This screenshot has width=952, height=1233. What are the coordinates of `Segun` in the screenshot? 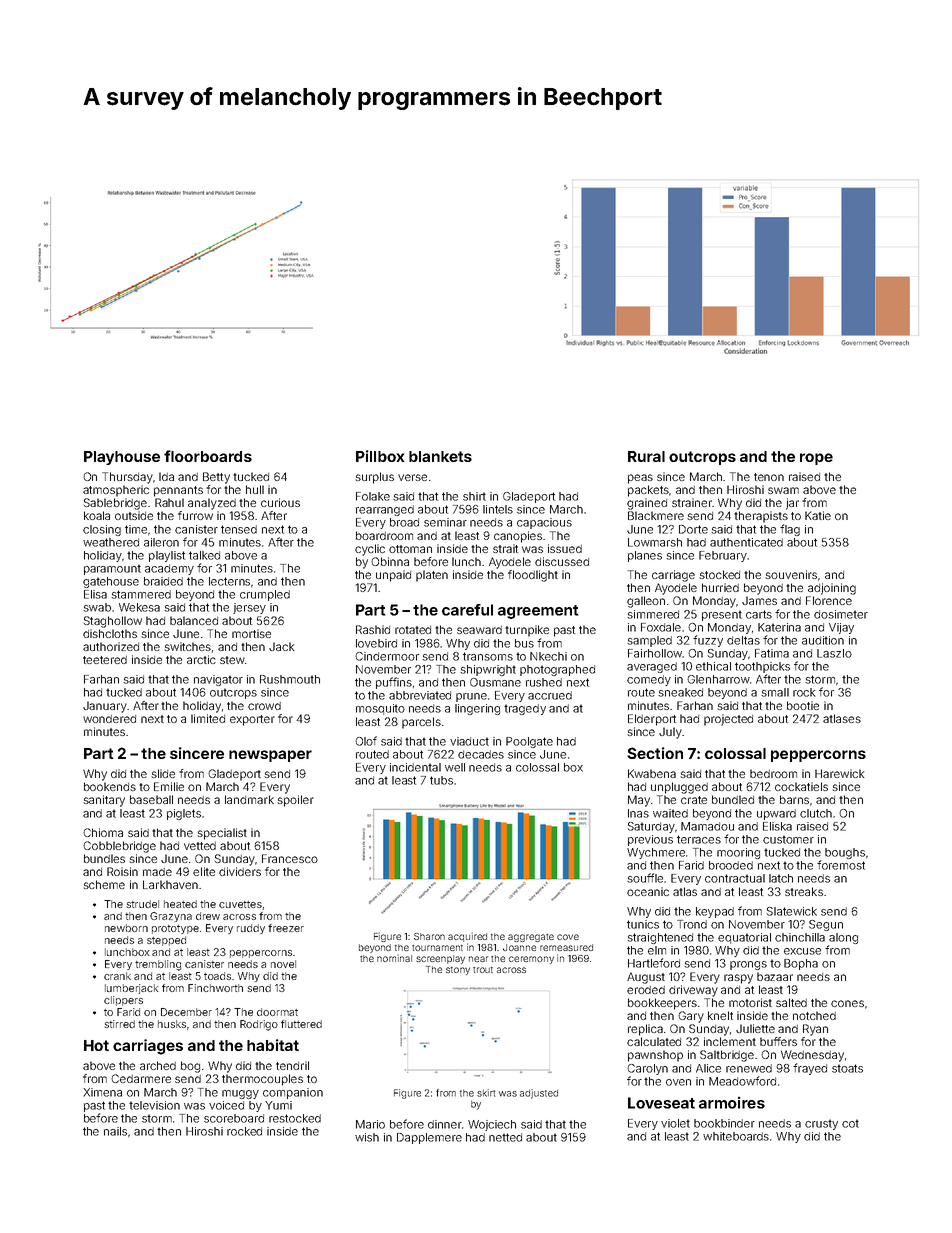 It's located at (826, 925).
